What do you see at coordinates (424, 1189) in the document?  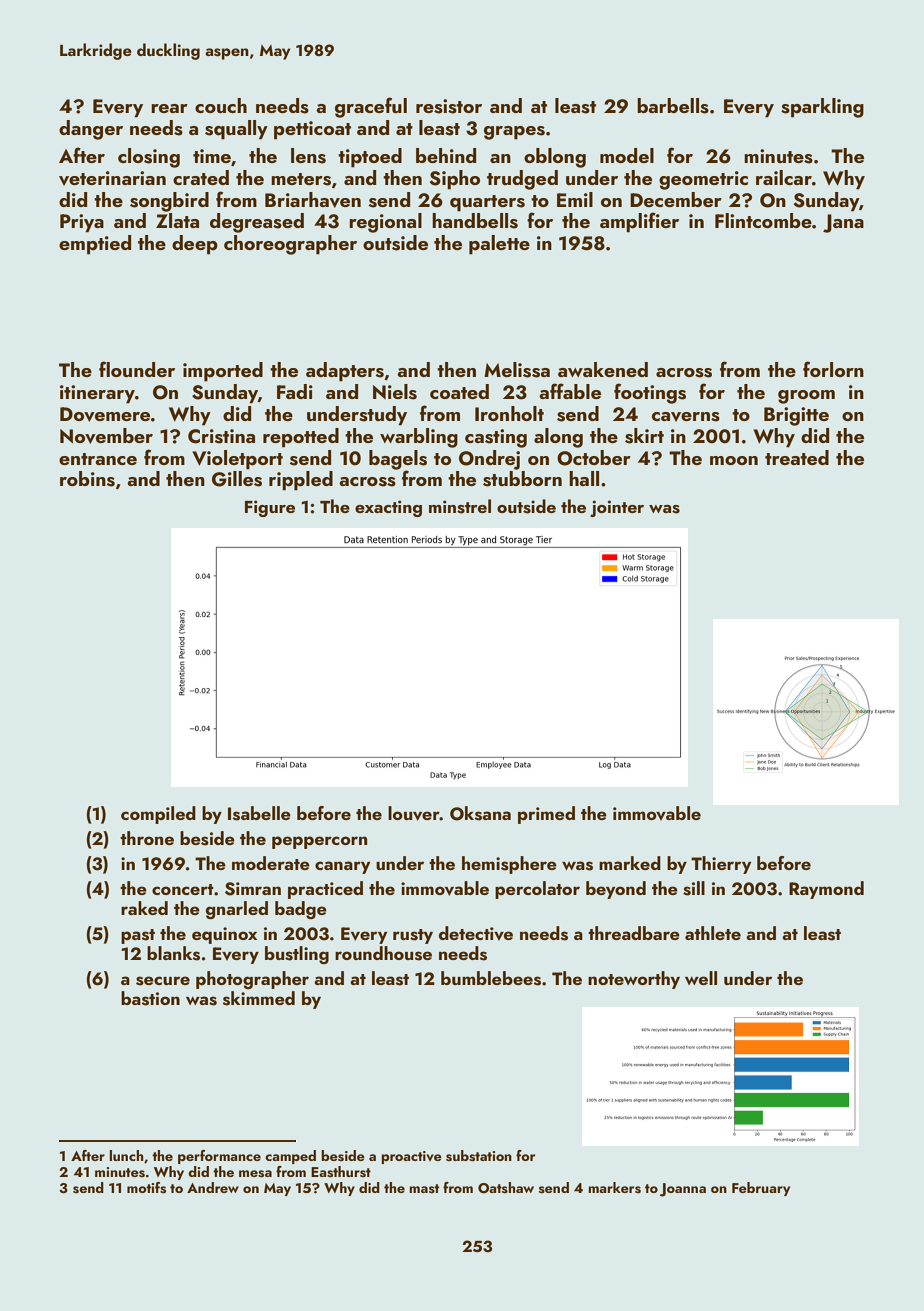 I see `mast` at bounding box center [424, 1189].
